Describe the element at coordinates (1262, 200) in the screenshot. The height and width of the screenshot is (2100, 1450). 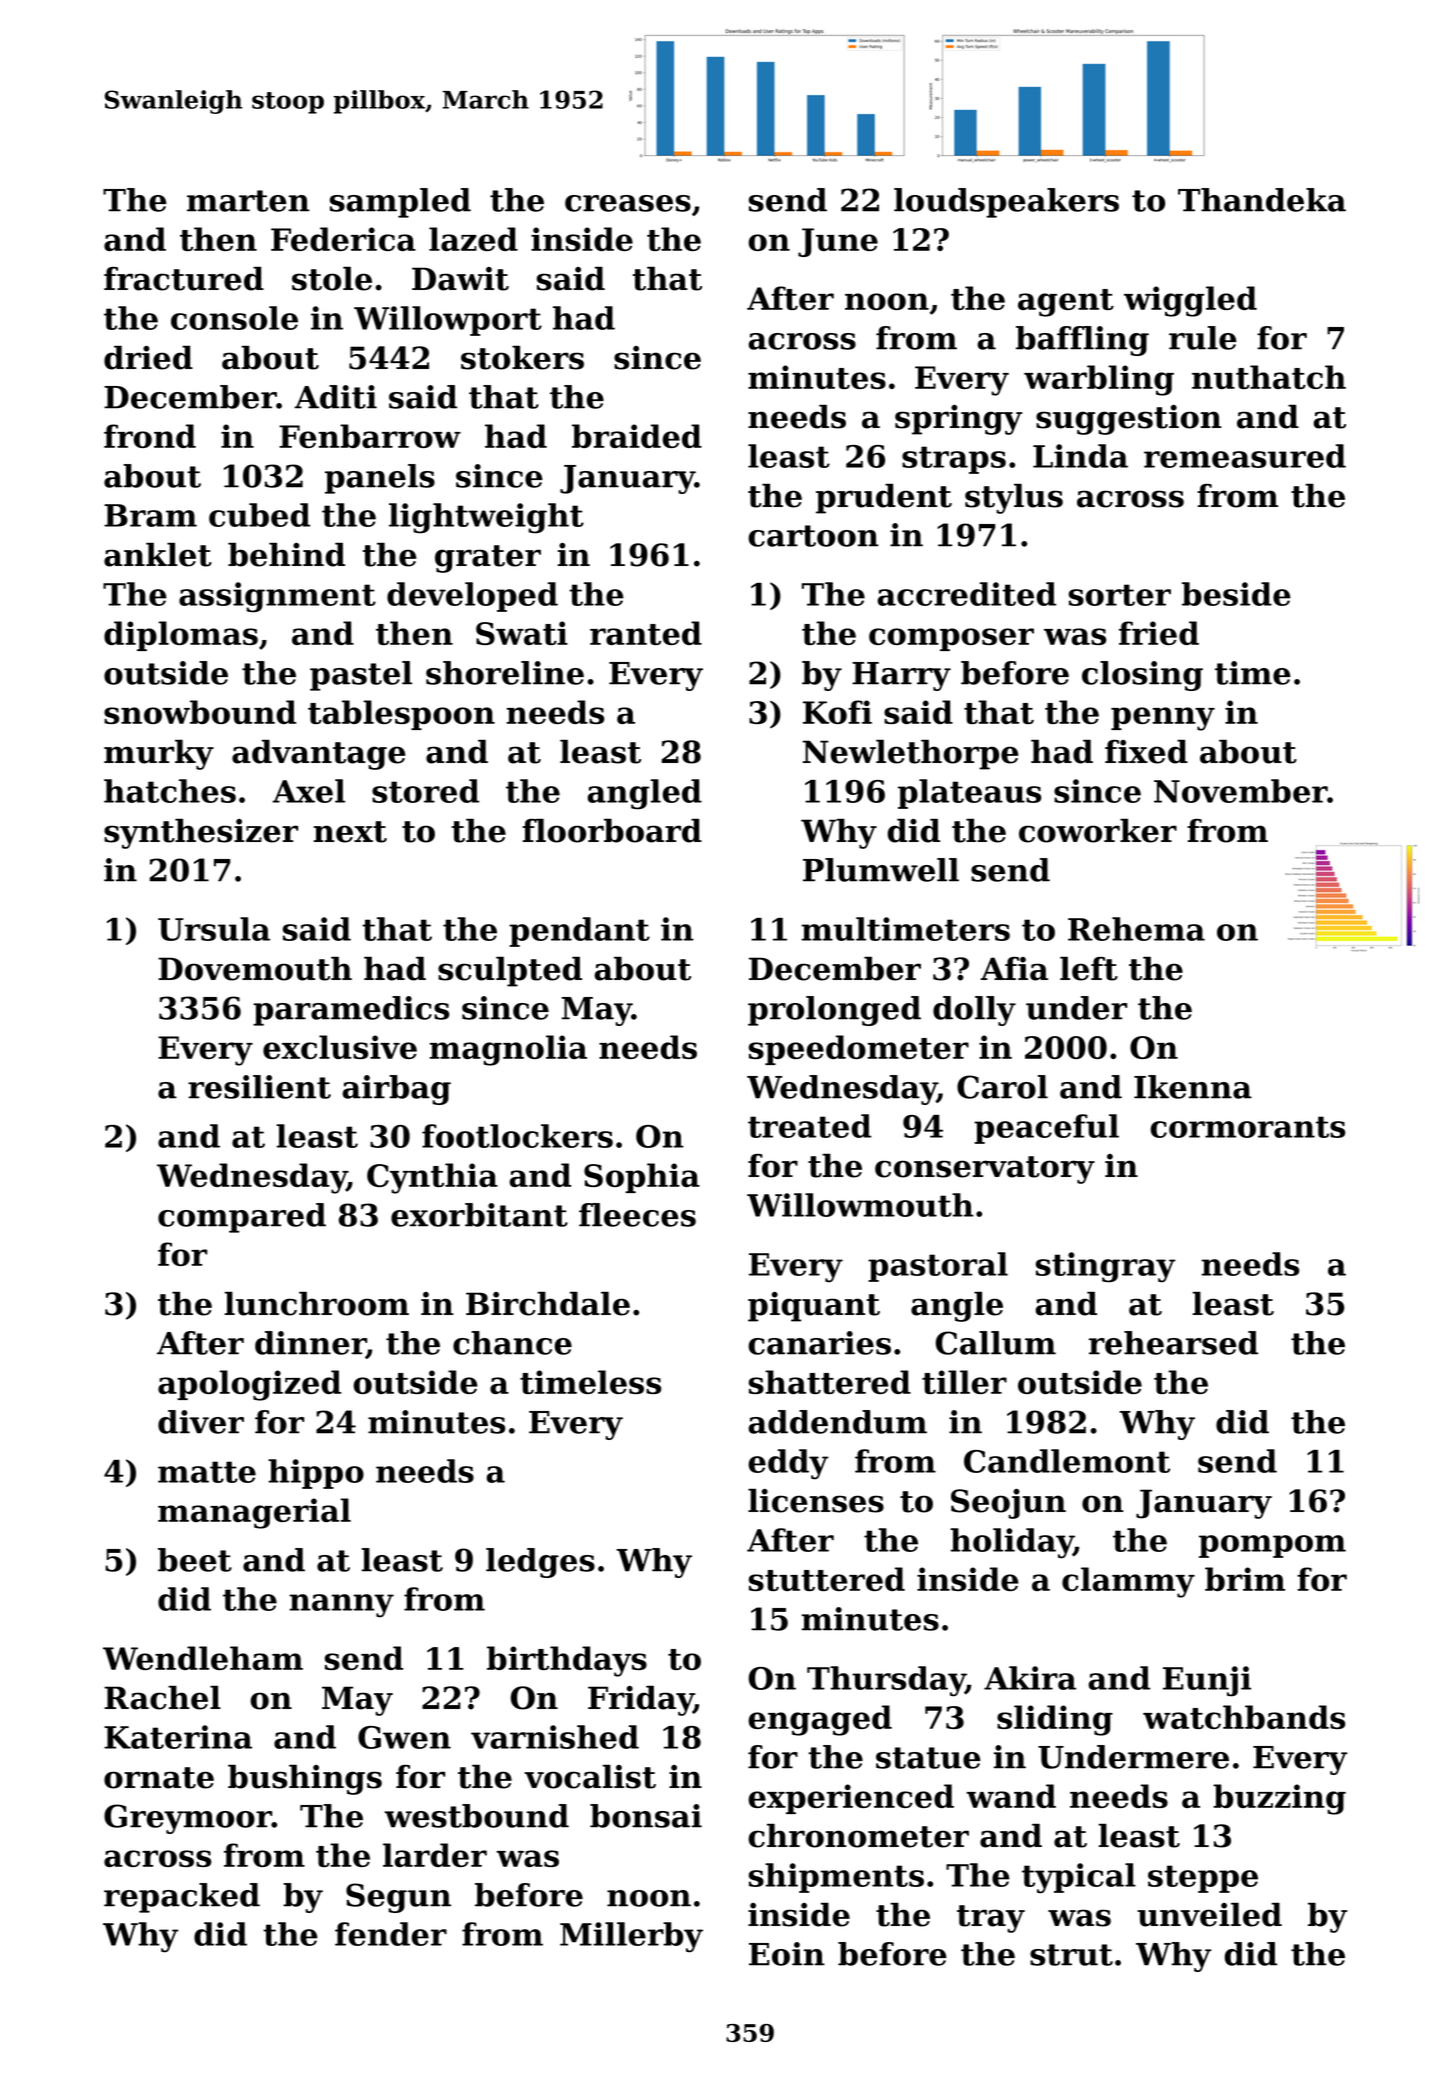
I see `Thandeka` at that location.
